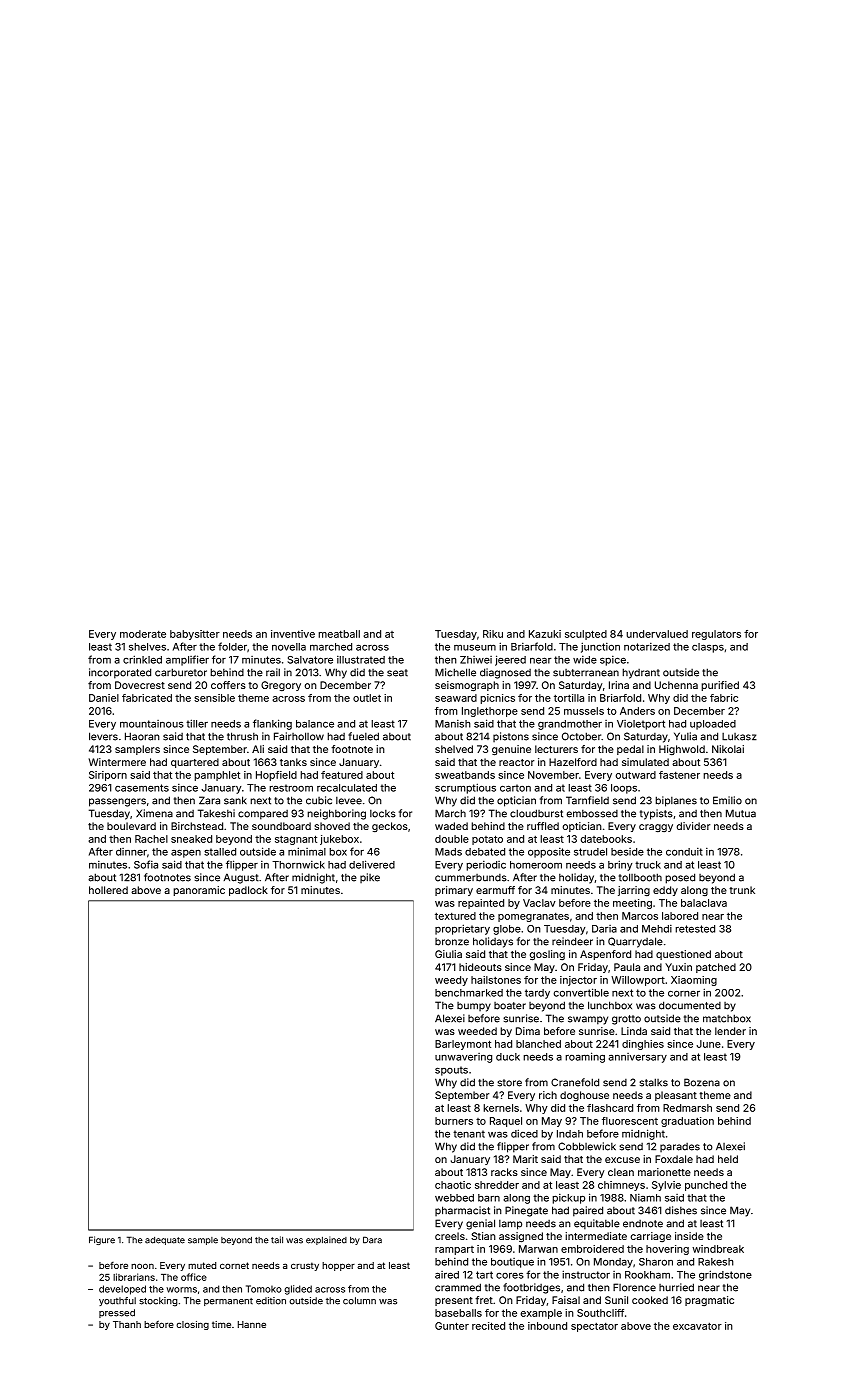 This screenshot has height=1400, width=849. Describe the element at coordinates (197, 723) in the screenshot. I see `tiller` at that location.
